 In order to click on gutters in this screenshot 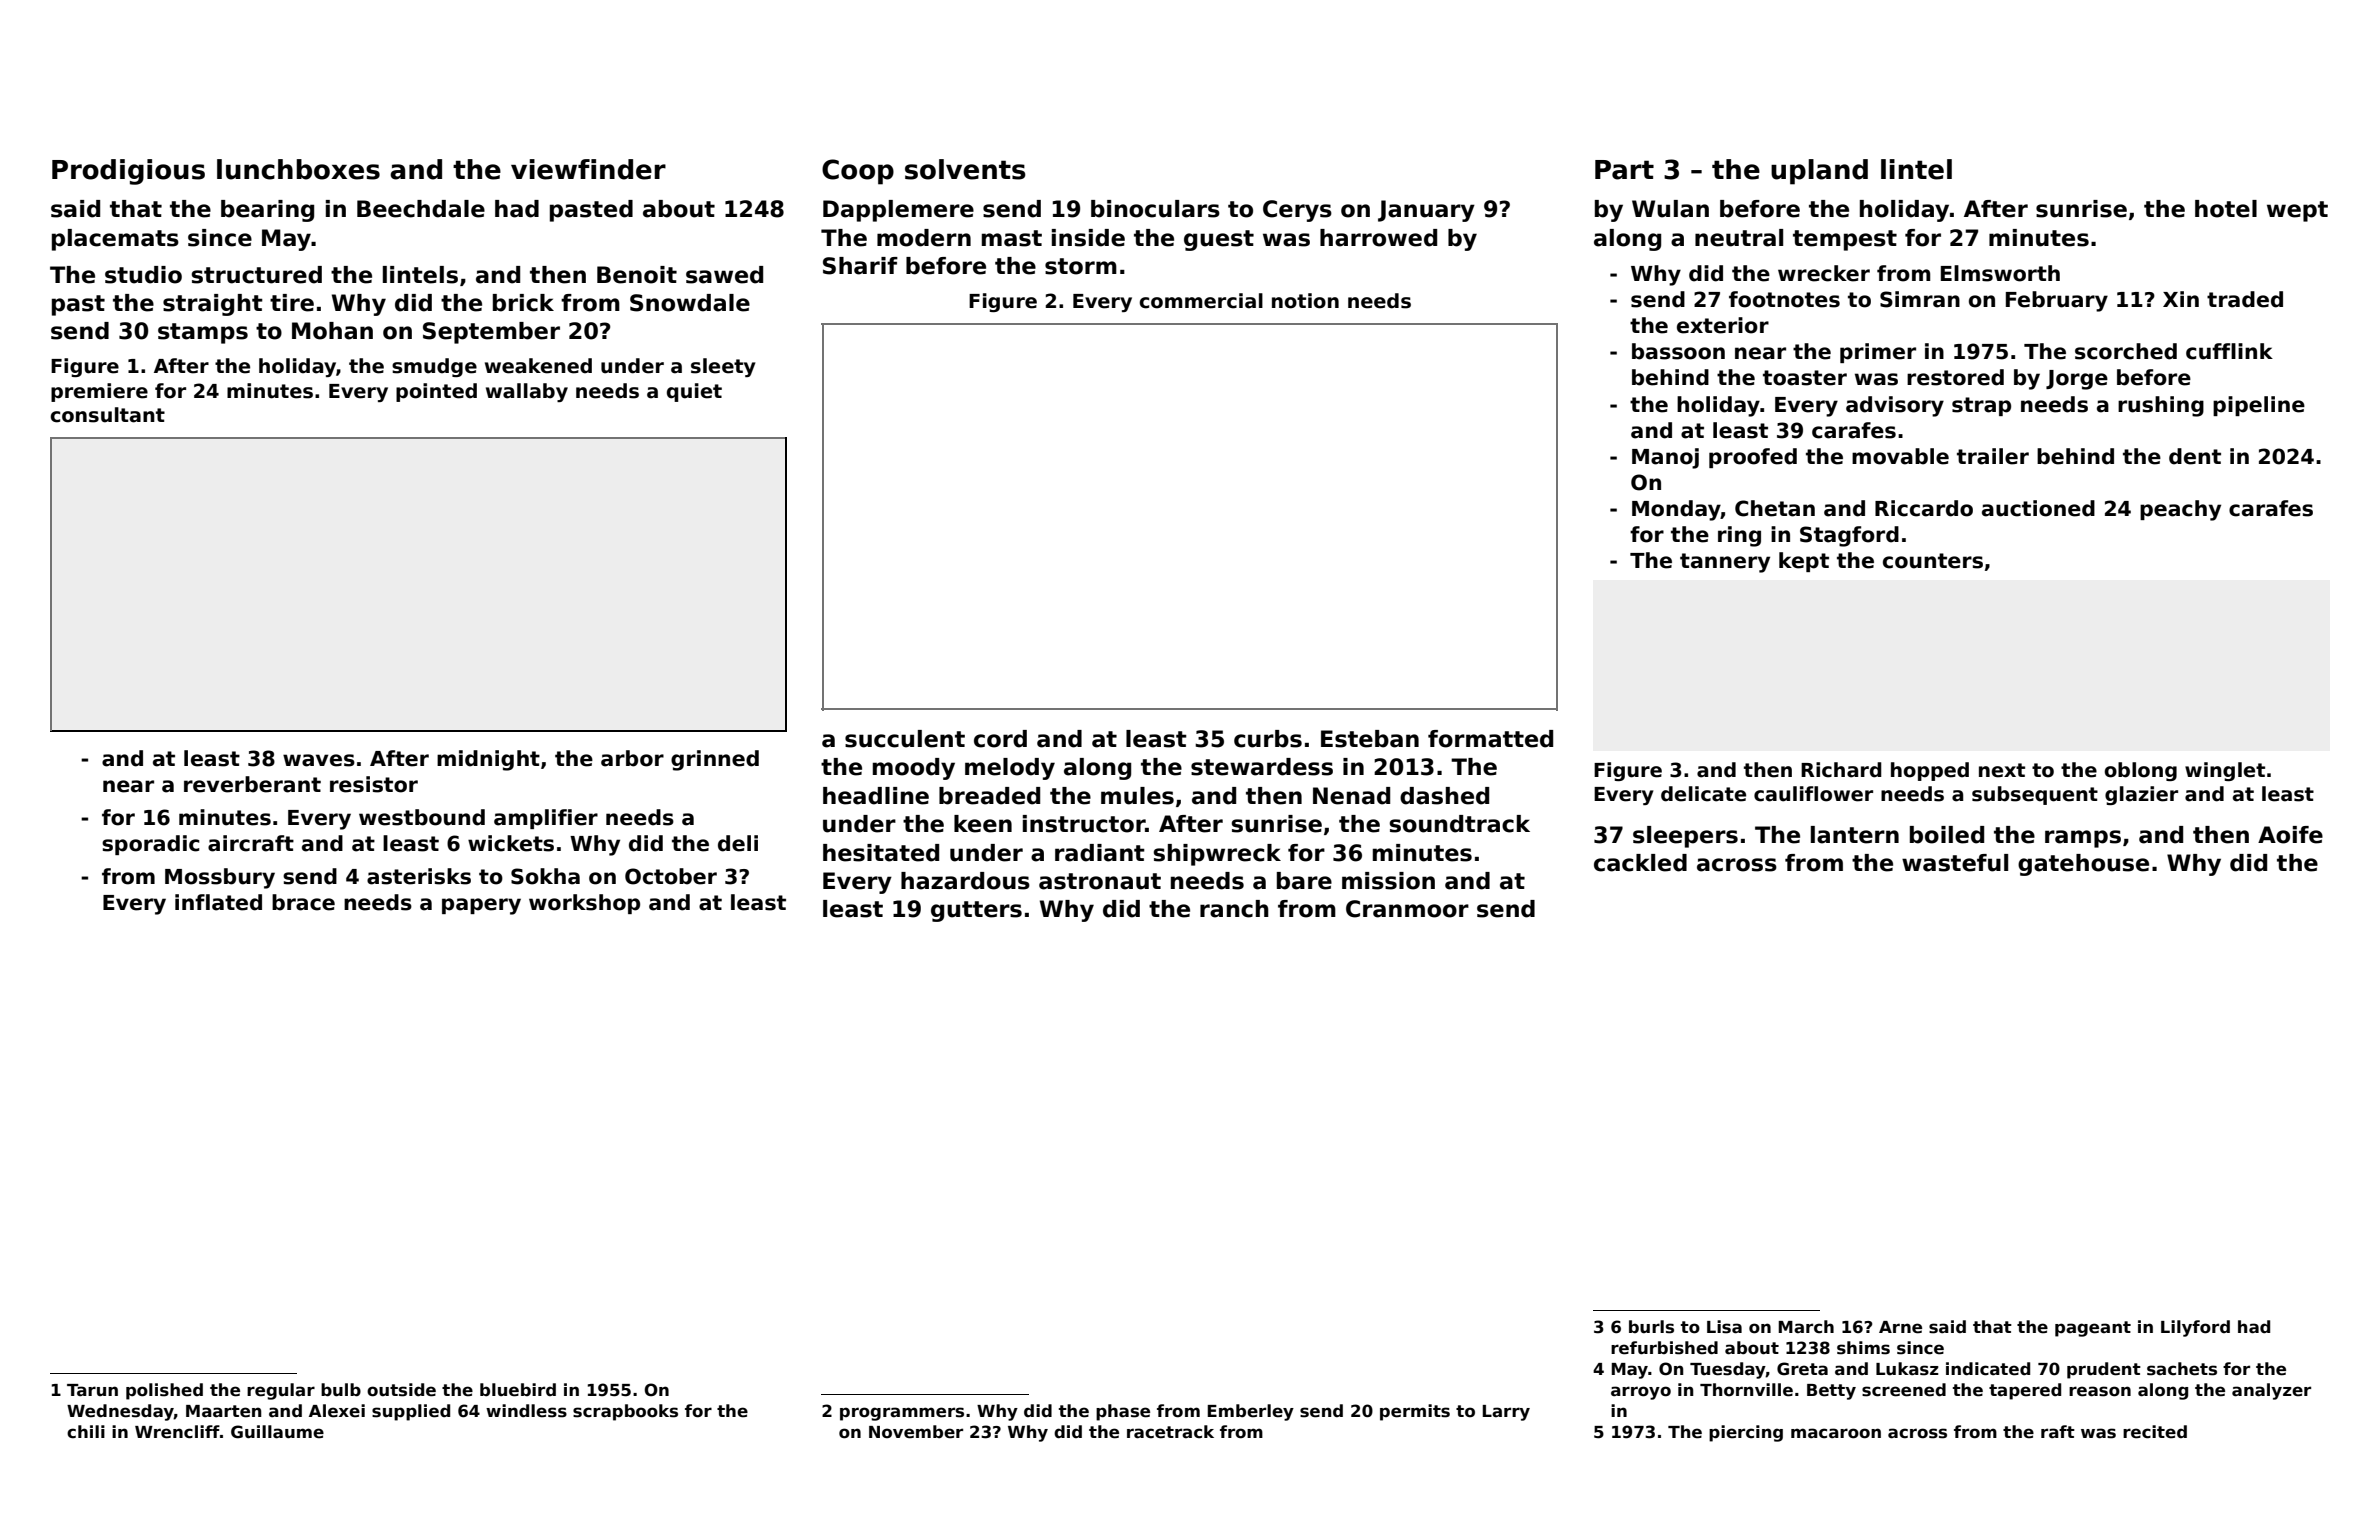, I will do `click(976, 911)`.
